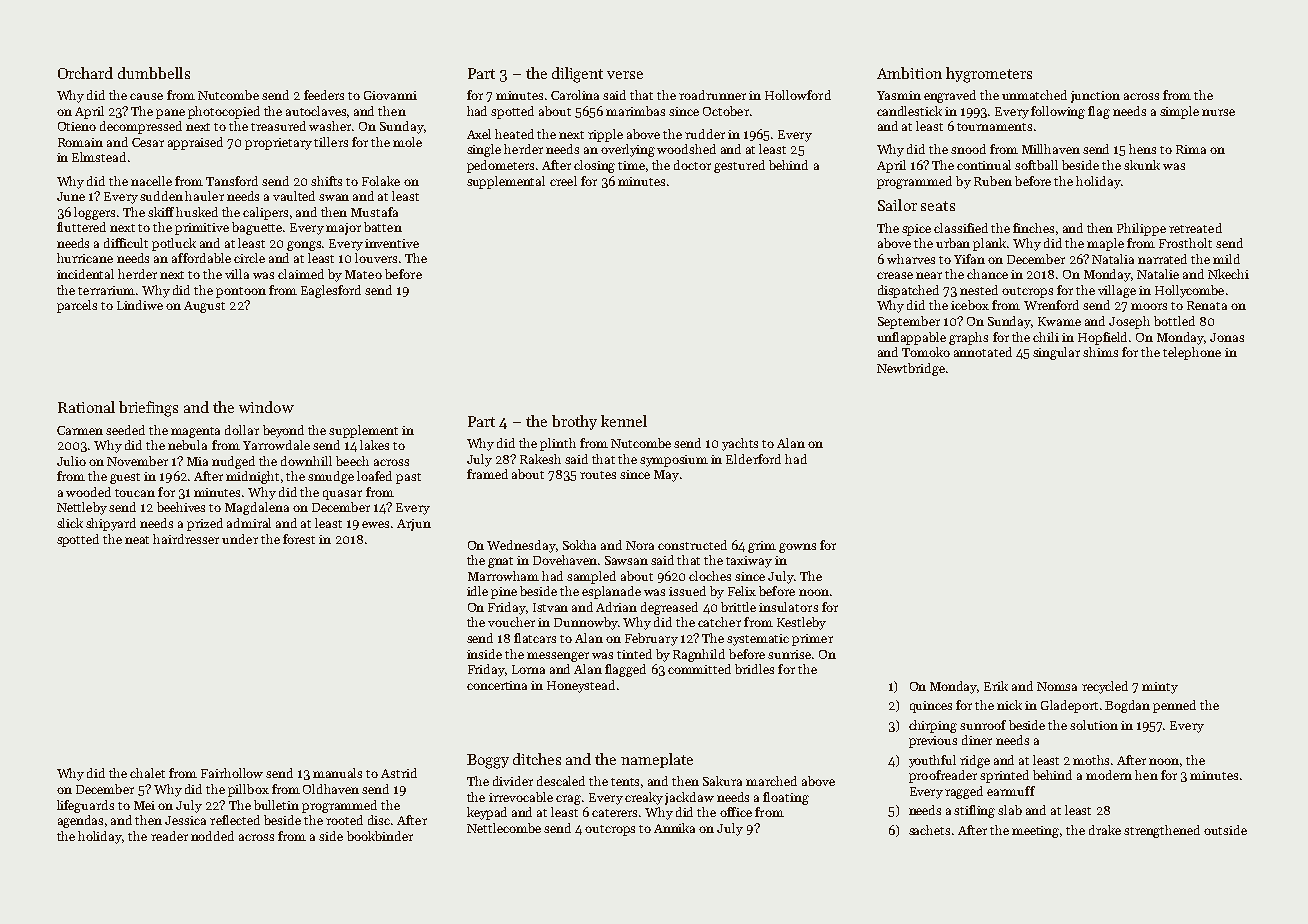  I want to click on bookbinder, so click(380, 836).
